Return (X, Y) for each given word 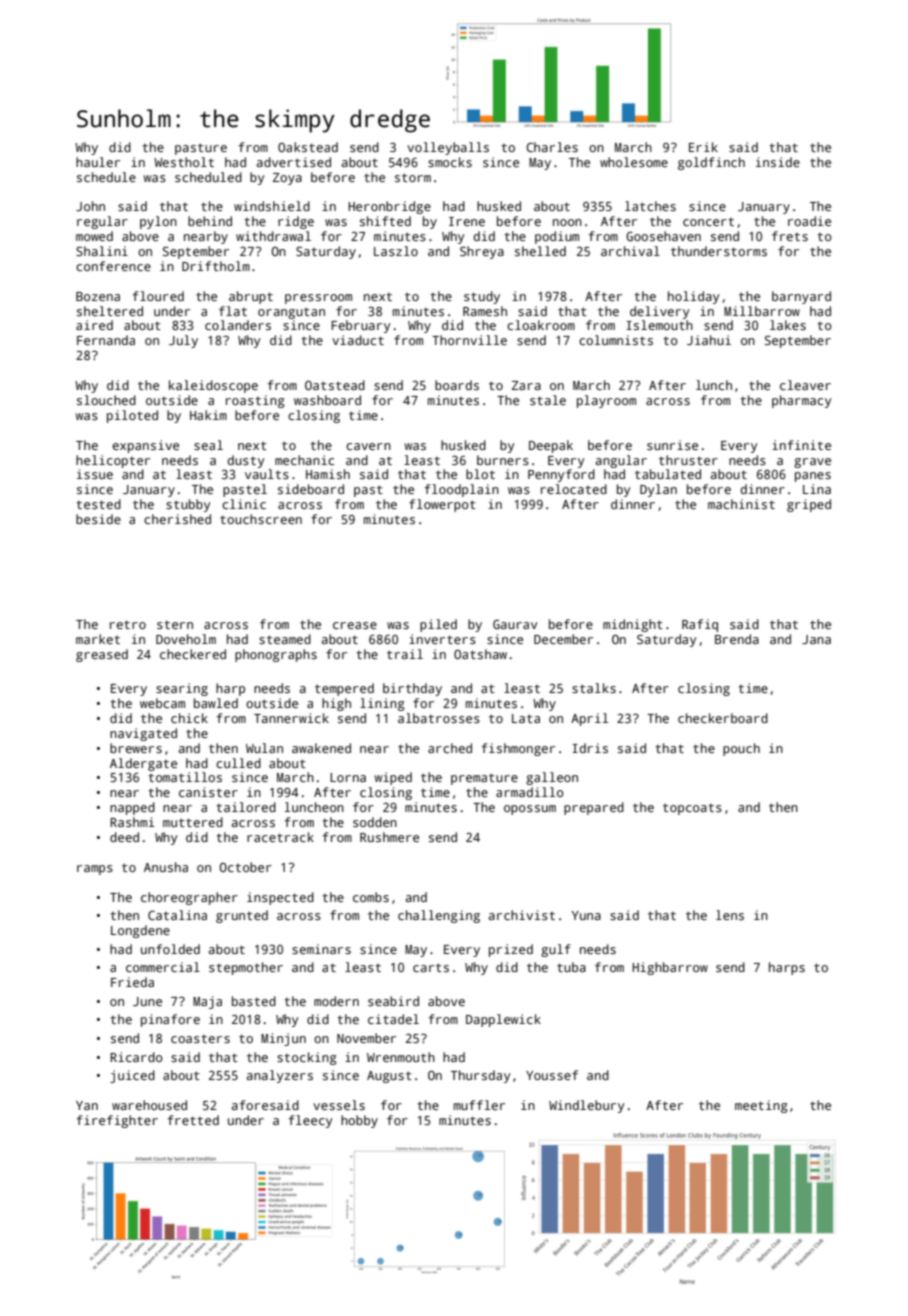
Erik (703, 147)
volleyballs (448, 148)
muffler (479, 1105)
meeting (761, 1106)
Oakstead (308, 147)
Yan (87, 1105)
